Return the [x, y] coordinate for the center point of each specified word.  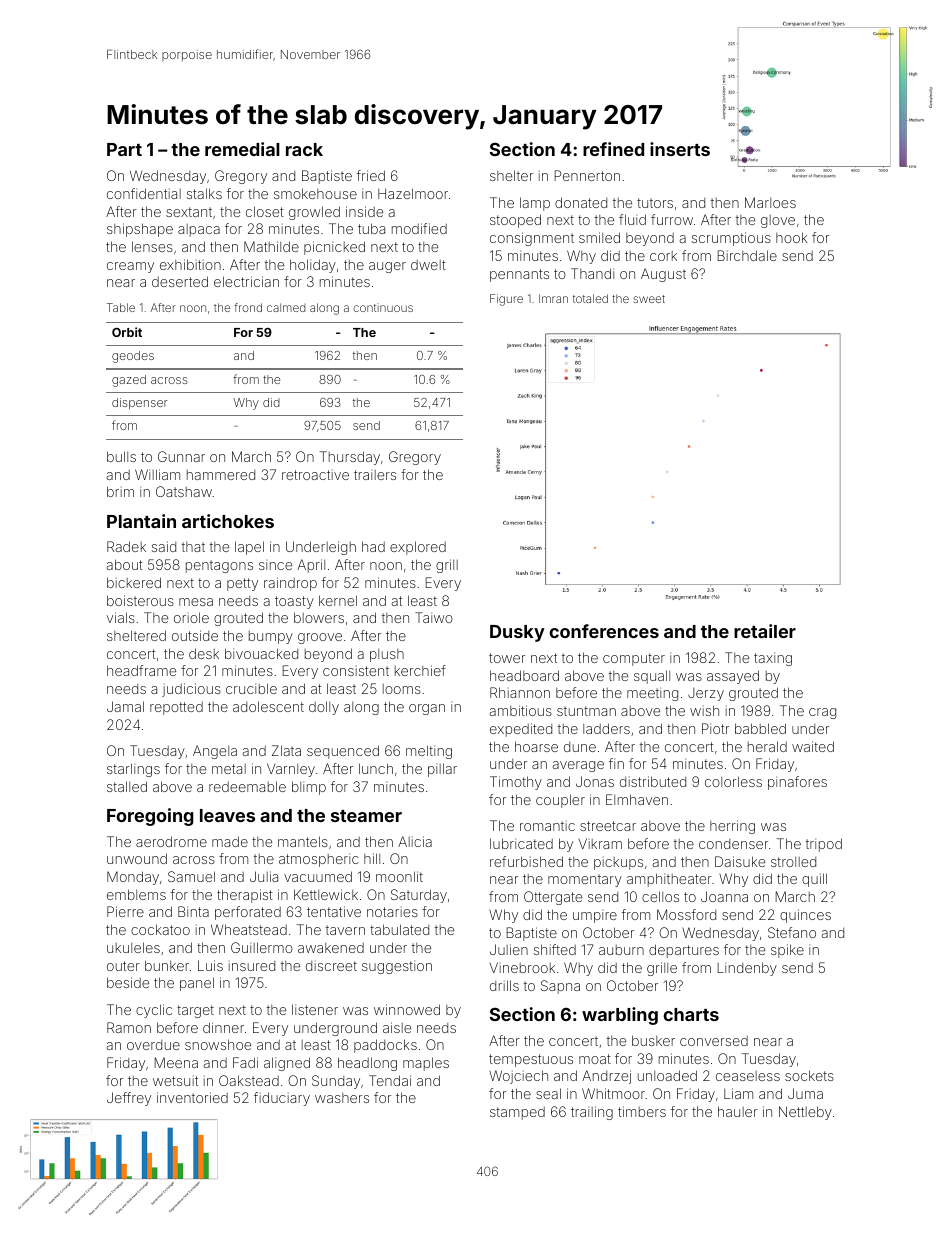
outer [123, 966]
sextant [189, 212]
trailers [375, 474]
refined [613, 149]
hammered [221, 475]
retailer [765, 631]
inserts [680, 149]
